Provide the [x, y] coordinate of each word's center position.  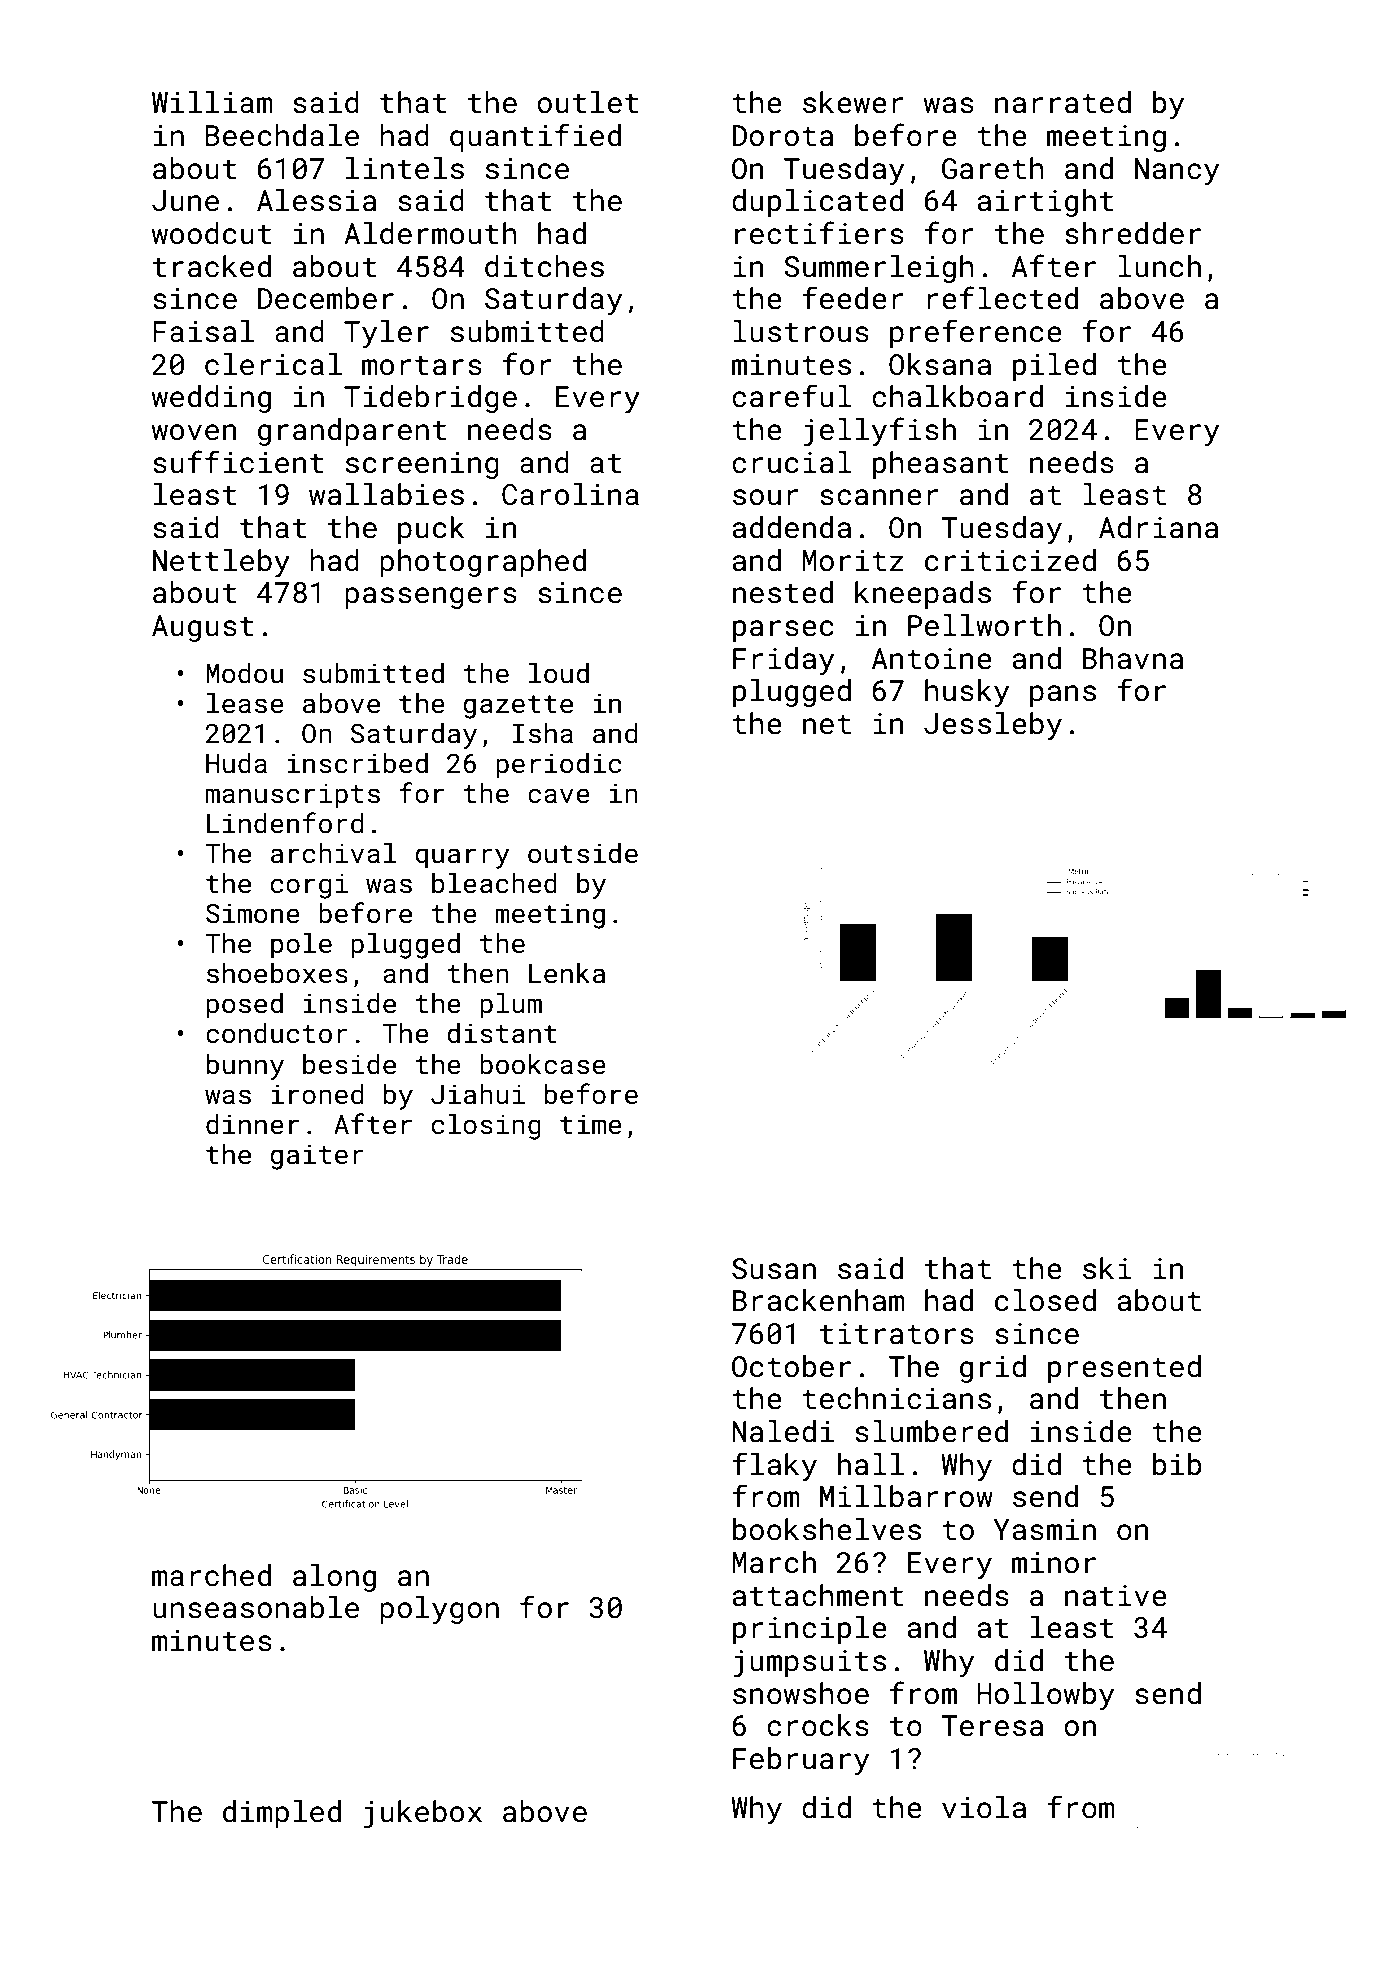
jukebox [423, 1814]
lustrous [801, 331]
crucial [792, 462]
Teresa [992, 1726]
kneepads [923, 595]
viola [984, 1807]
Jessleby [993, 726]
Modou [244, 673]
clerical [273, 364]
